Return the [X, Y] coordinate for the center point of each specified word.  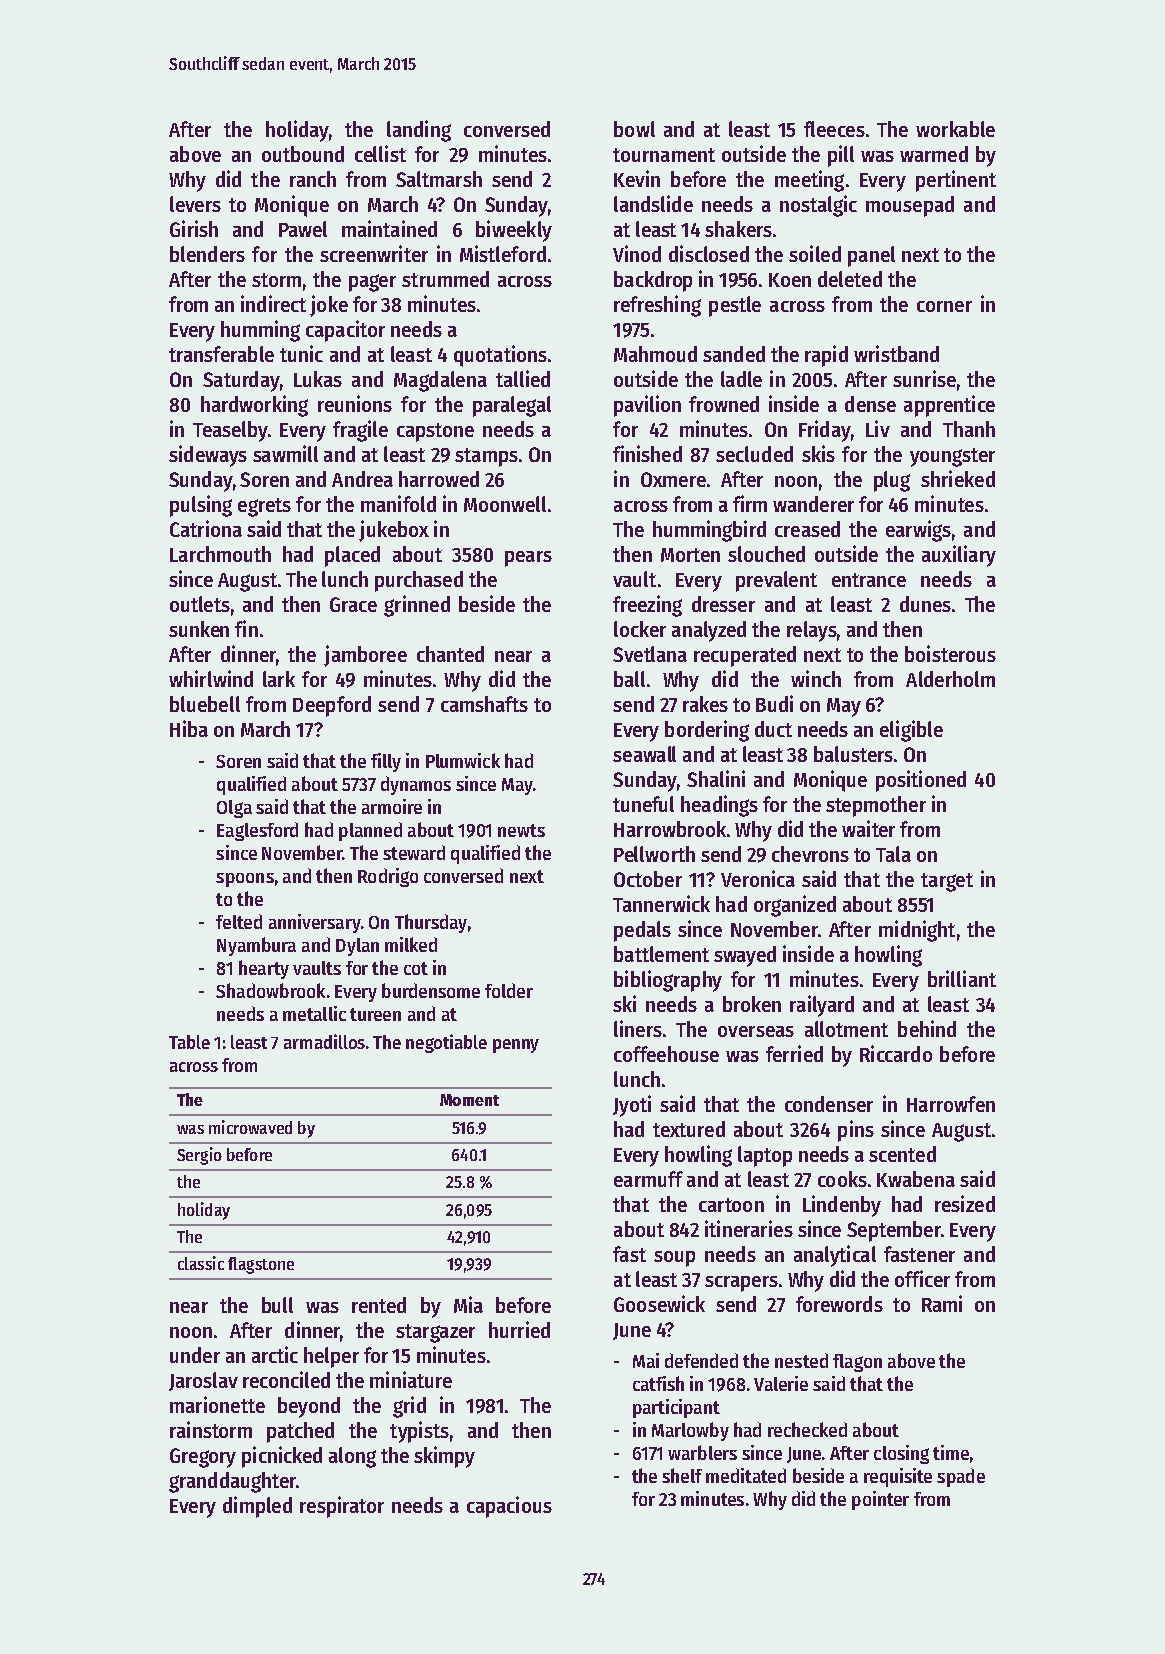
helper [331, 1357]
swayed [745, 956]
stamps [486, 457]
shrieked [958, 478]
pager [372, 283]
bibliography [668, 981]
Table [189, 1042]
